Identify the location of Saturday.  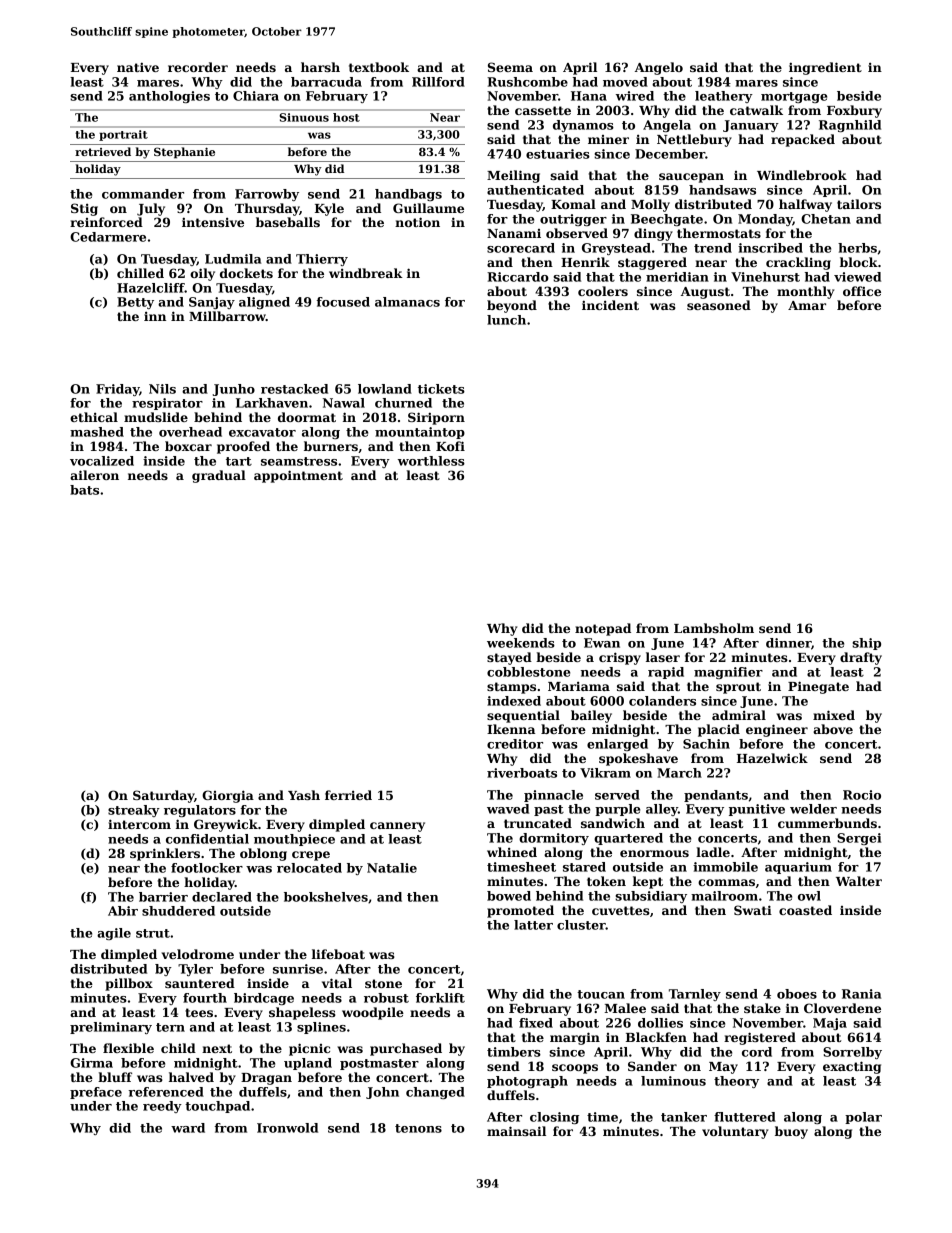
(163, 796).
